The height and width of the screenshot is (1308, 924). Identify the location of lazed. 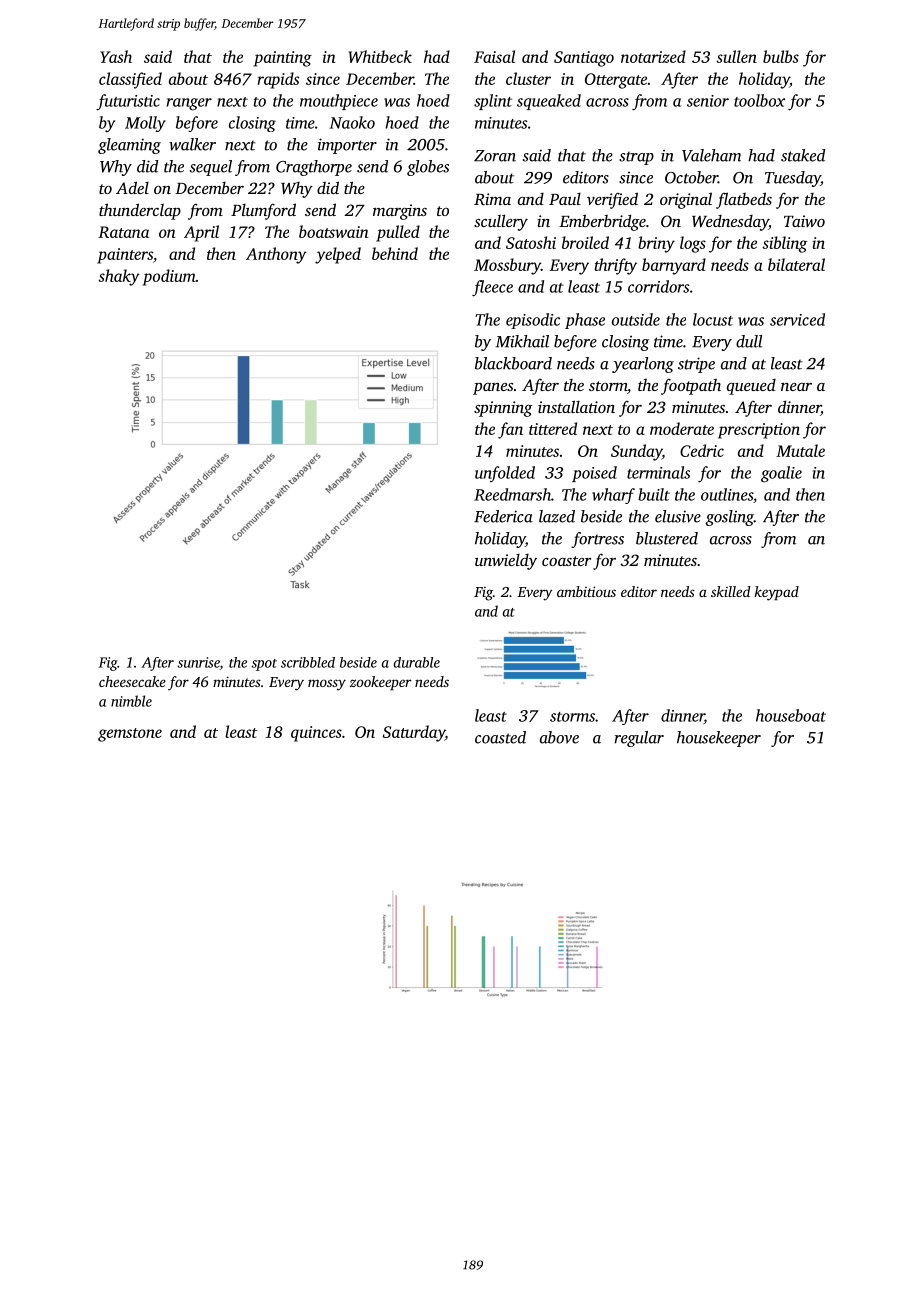
(557, 516).
